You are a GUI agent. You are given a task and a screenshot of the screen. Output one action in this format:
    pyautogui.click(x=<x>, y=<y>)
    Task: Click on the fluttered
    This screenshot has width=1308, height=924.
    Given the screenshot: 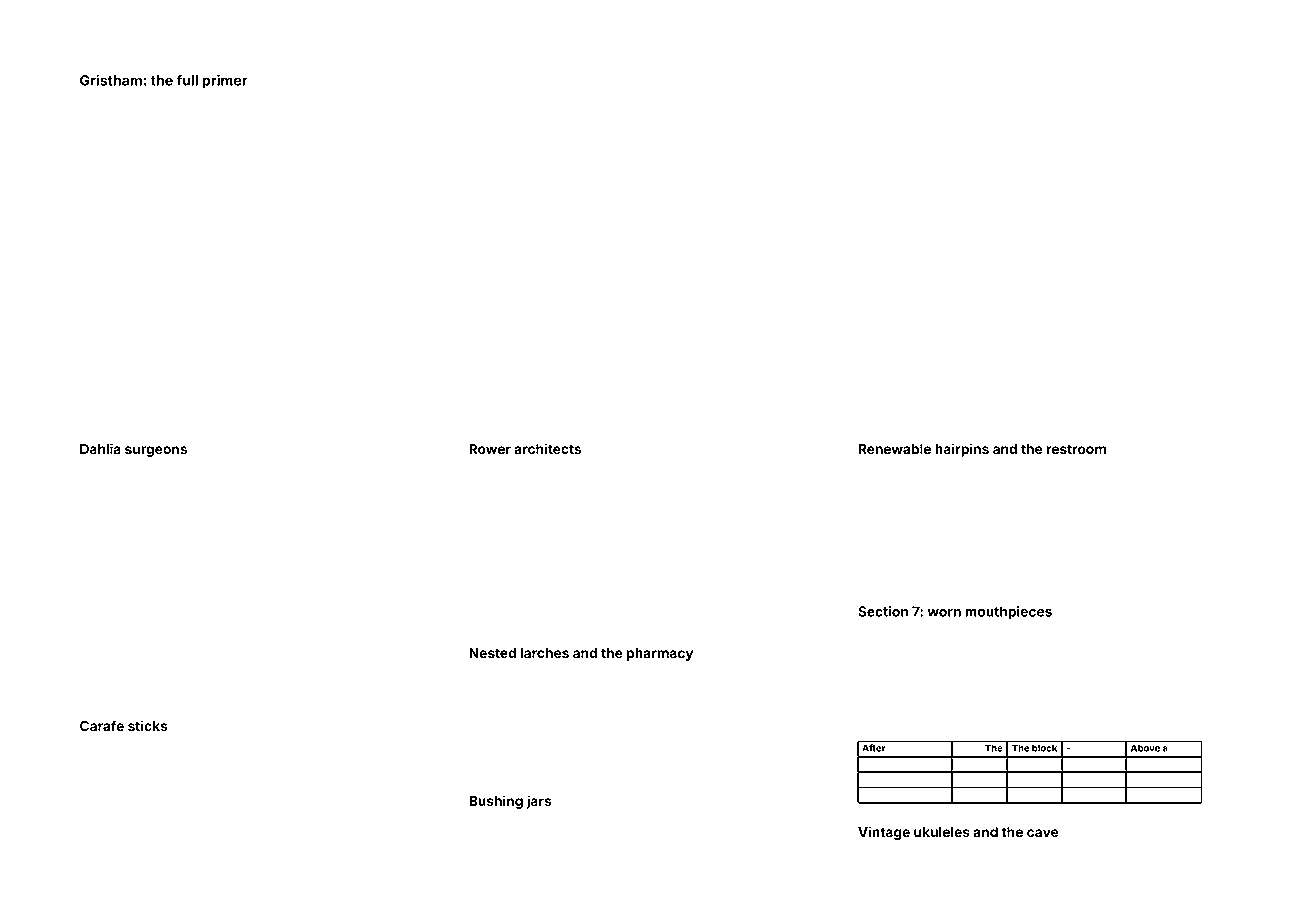 What is the action you would take?
    pyautogui.click(x=1088, y=853)
